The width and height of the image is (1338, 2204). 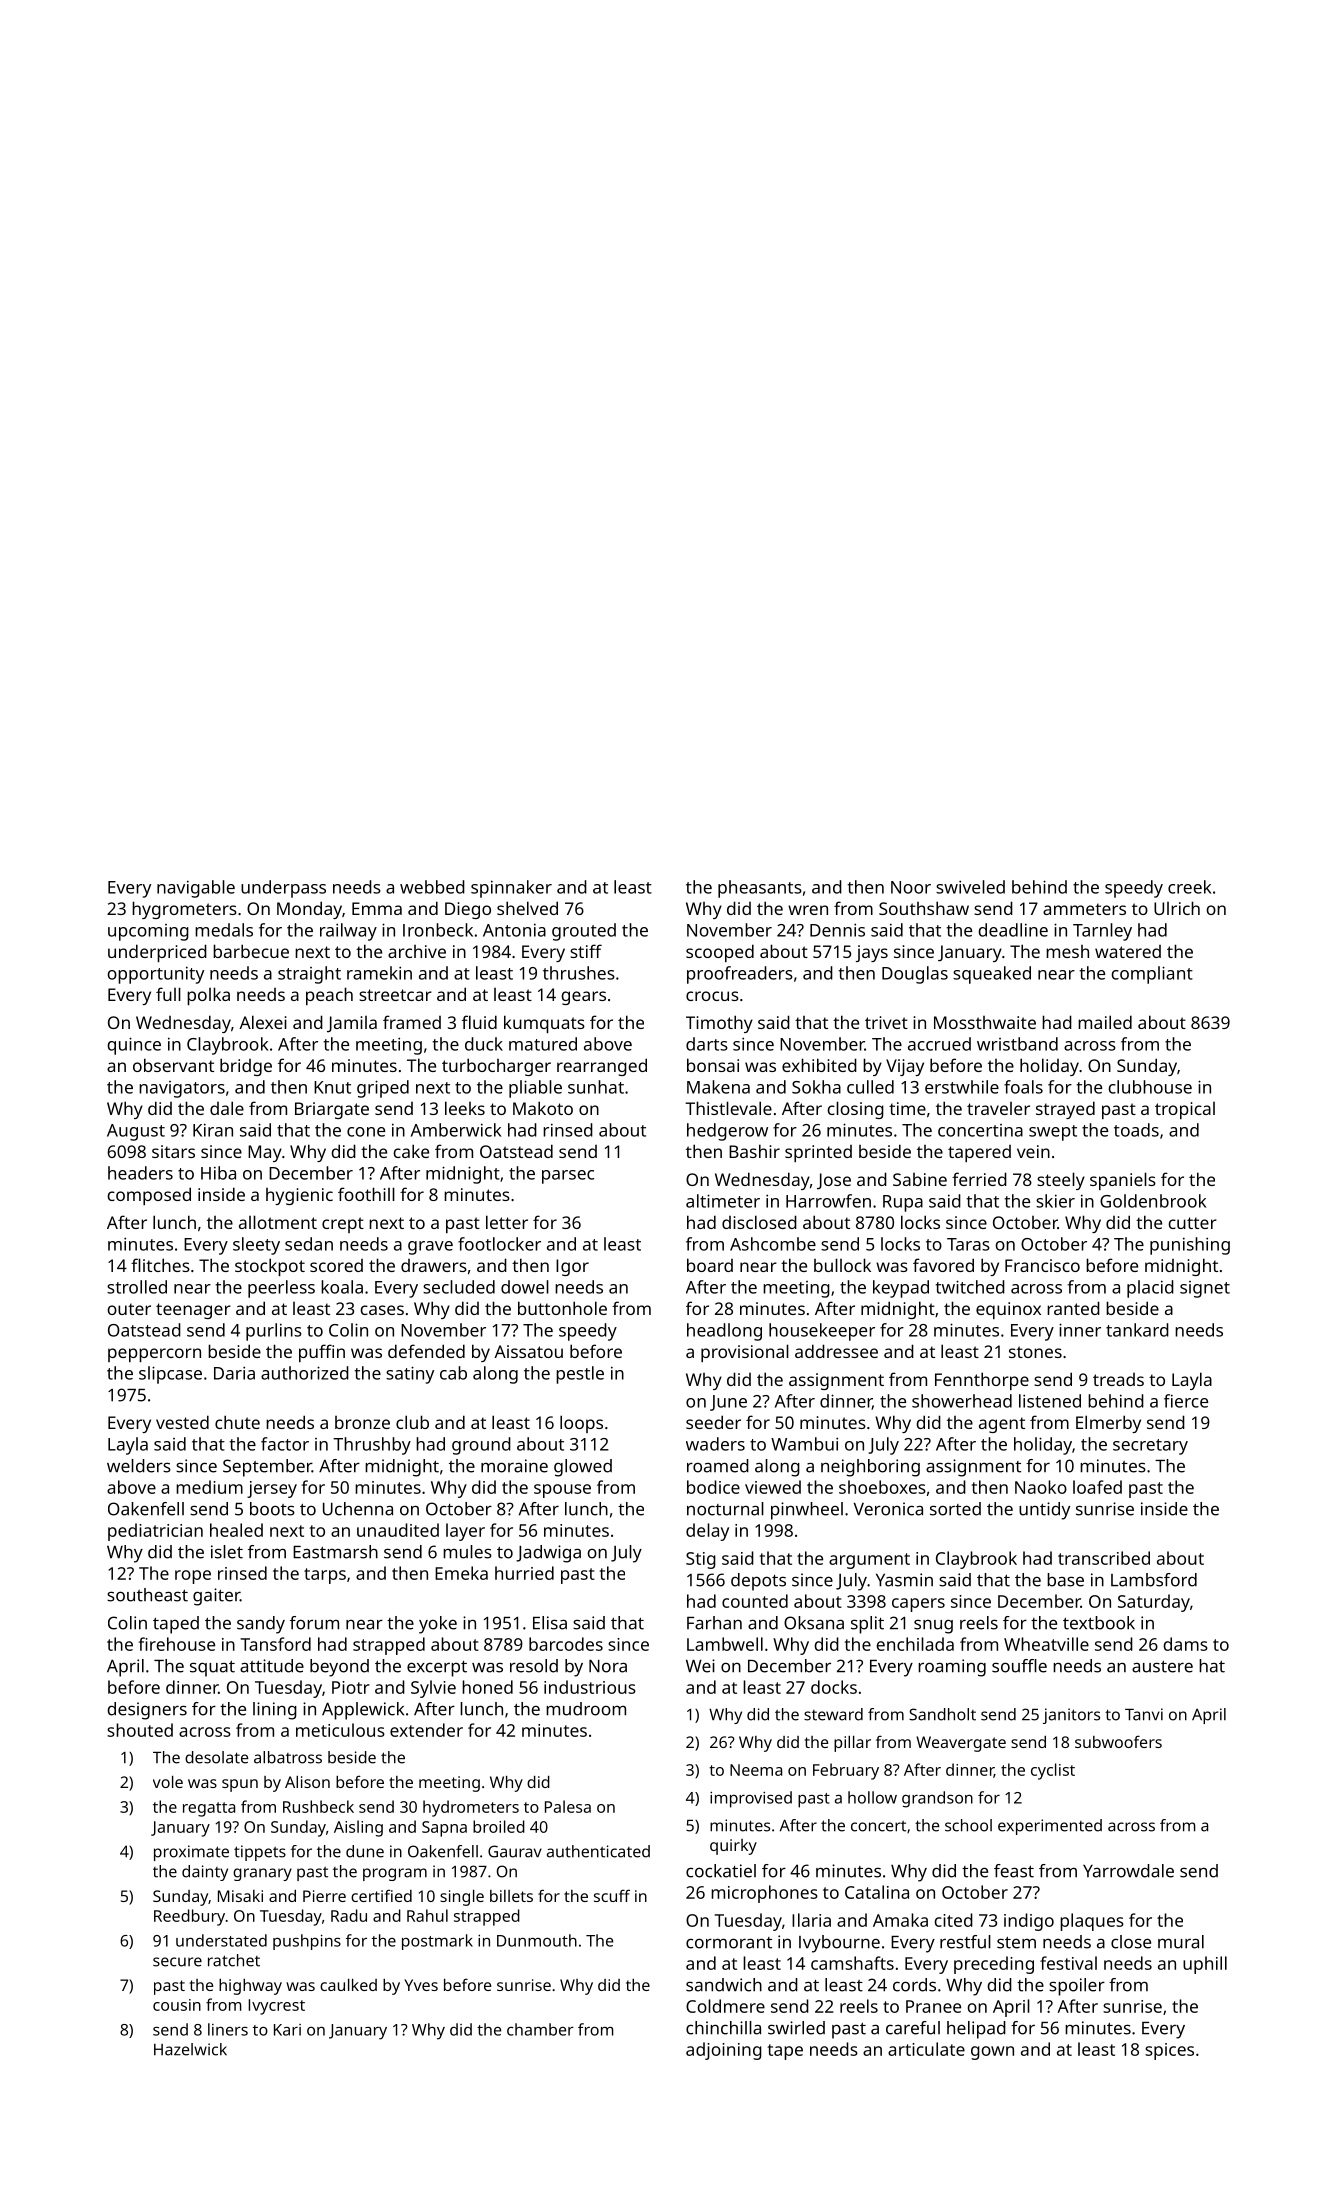 I want to click on forum, so click(x=314, y=1623).
